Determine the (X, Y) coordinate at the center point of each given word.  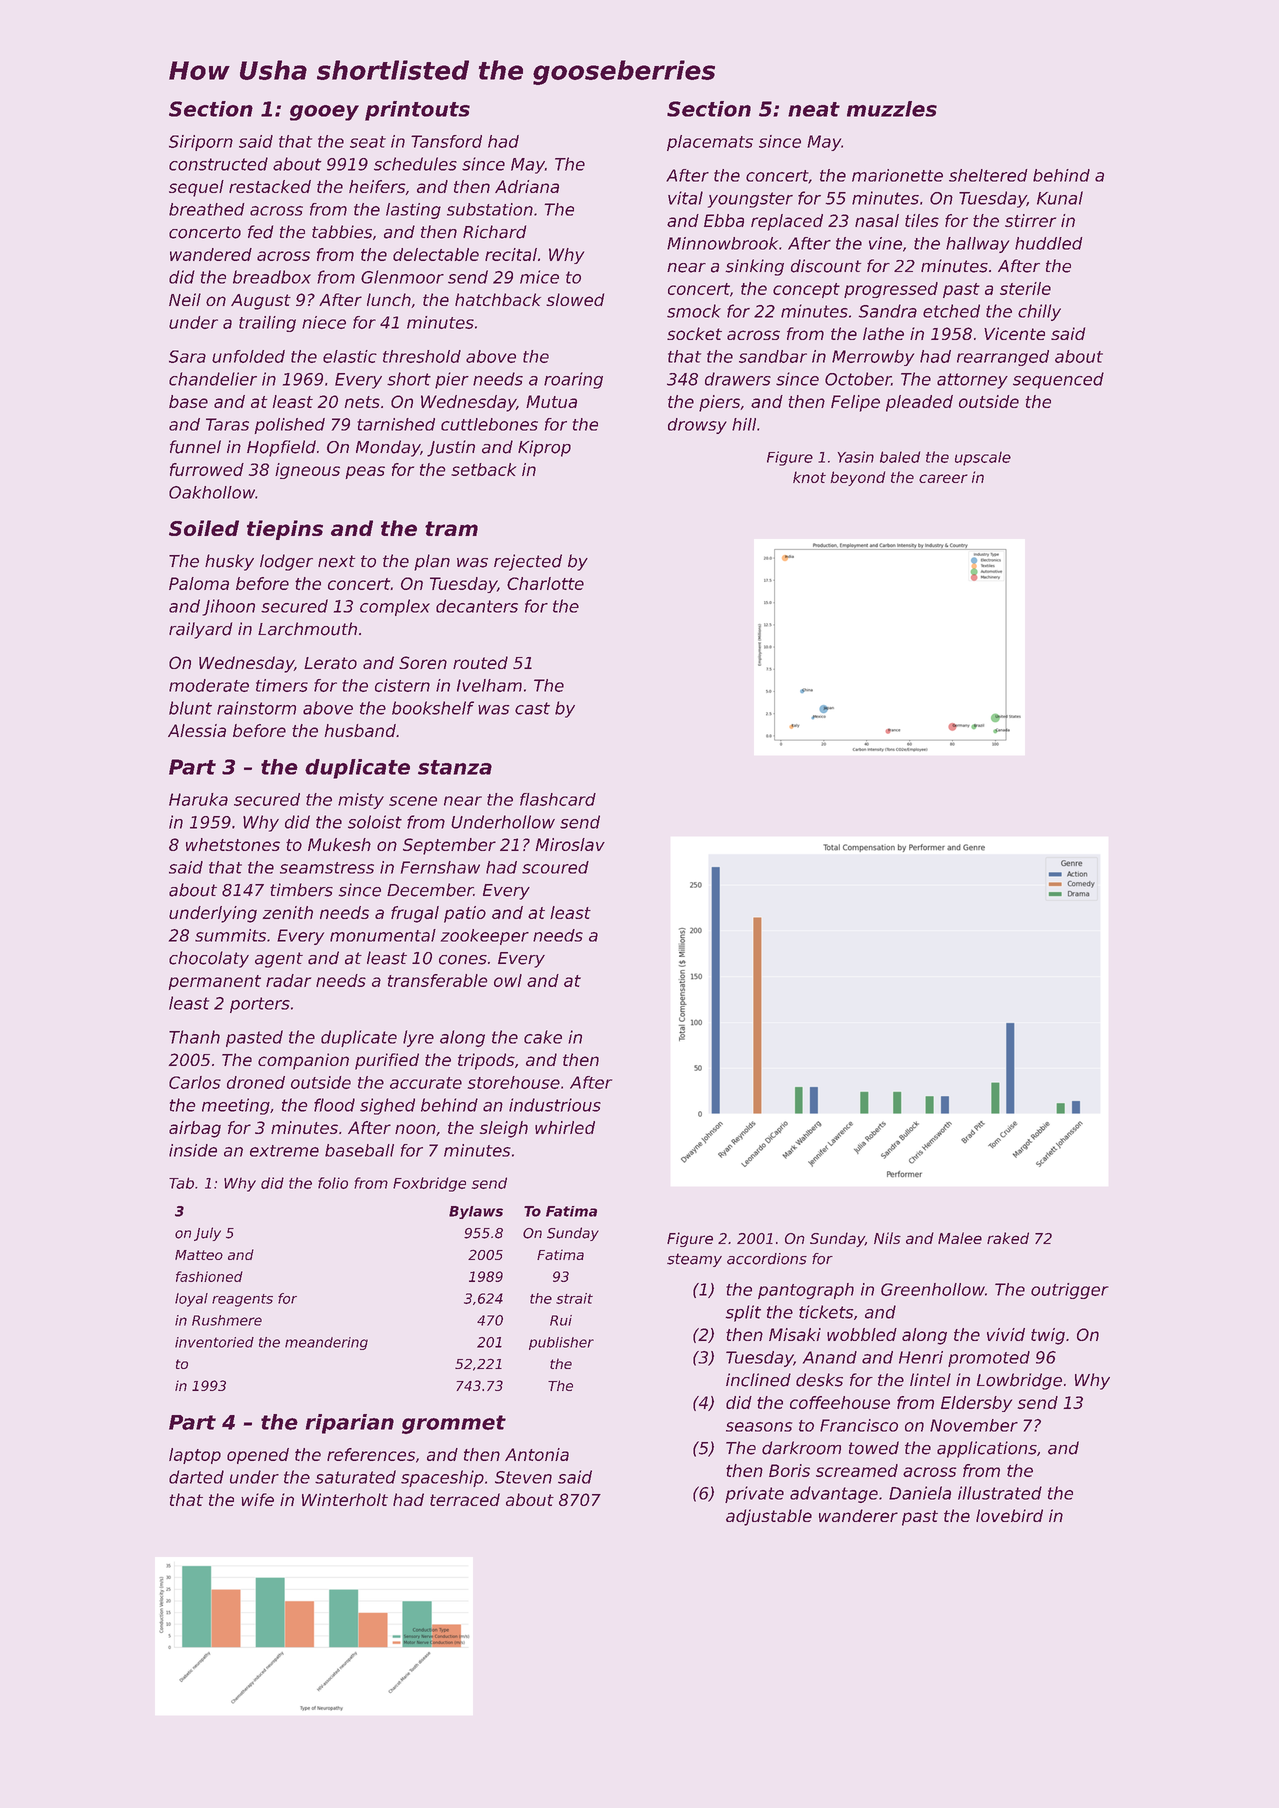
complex (395, 607)
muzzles (892, 109)
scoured (555, 867)
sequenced (1058, 380)
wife (257, 1499)
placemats (710, 143)
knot (809, 477)
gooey (324, 113)
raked (1008, 1238)
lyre (418, 1038)
